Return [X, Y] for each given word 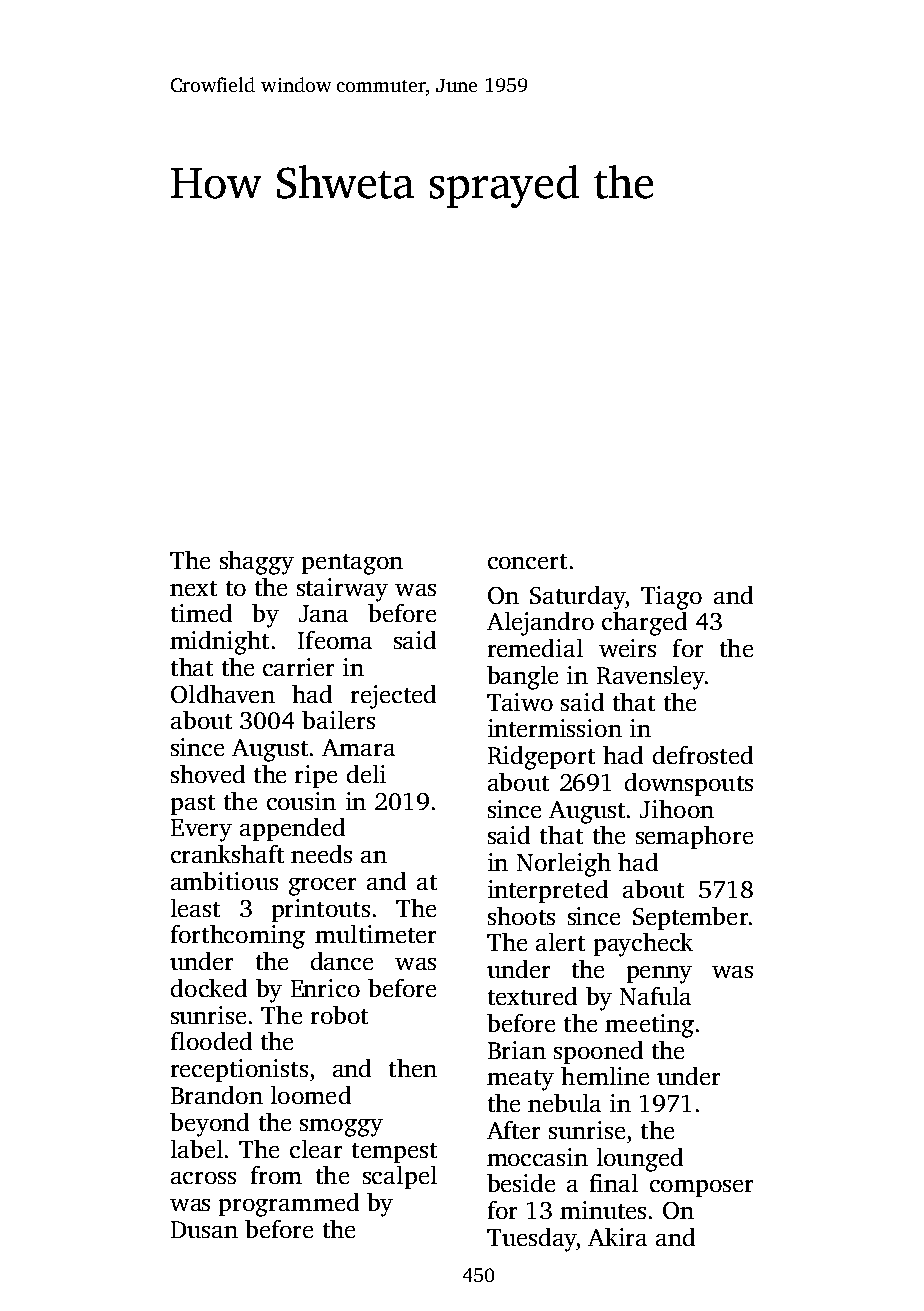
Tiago [671, 598]
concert [527, 561]
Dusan [204, 1229]
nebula [564, 1103]
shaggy [257, 563]
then [413, 1068]
